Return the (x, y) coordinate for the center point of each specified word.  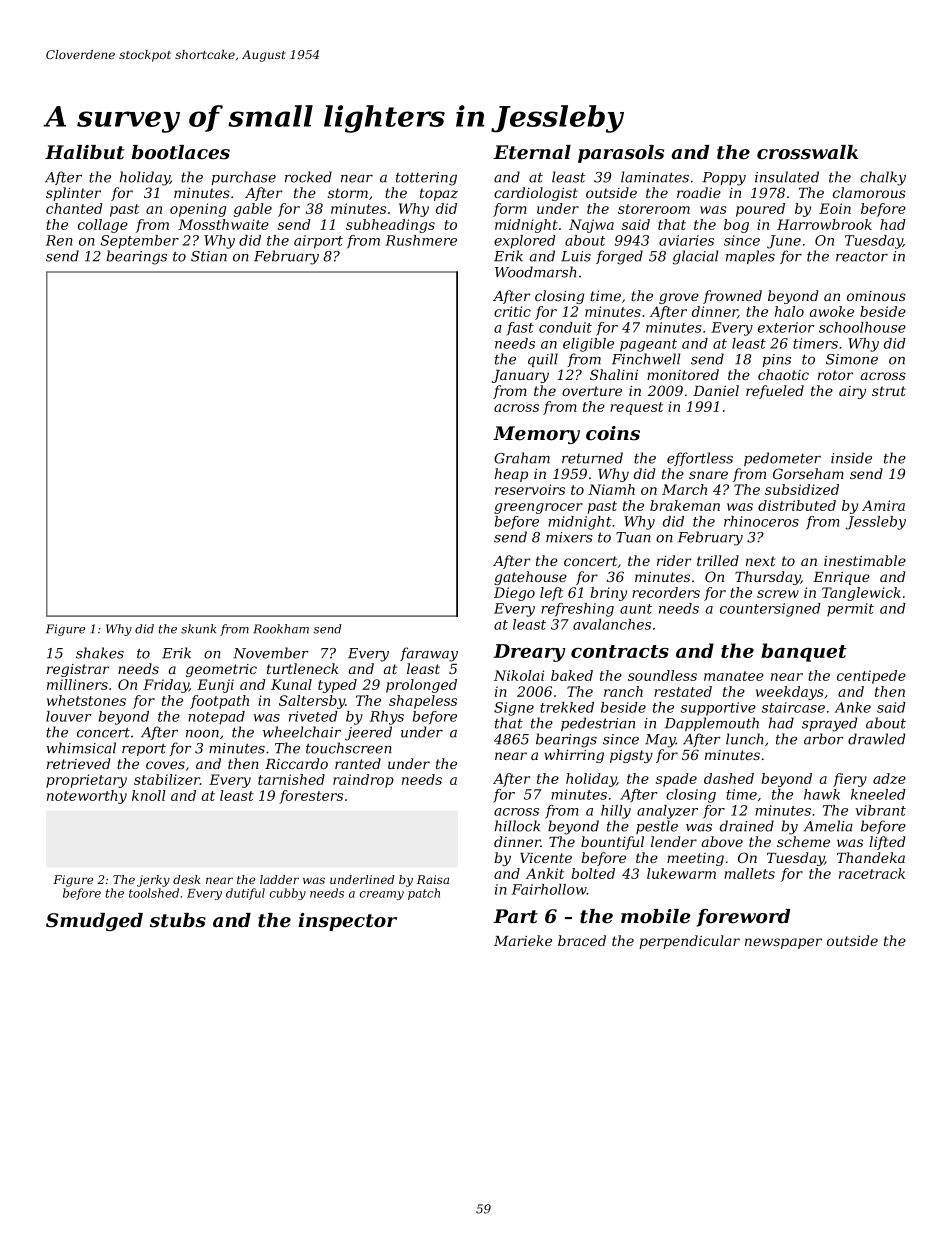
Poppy (724, 179)
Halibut (84, 152)
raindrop (363, 781)
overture (592, 391)
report (144, 749)
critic (512, 311)
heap (511, 475)
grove (679, 298)
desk (187, 879)
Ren (59, 240)
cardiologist (536, 194)
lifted (887, 843)
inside (851, 458)
